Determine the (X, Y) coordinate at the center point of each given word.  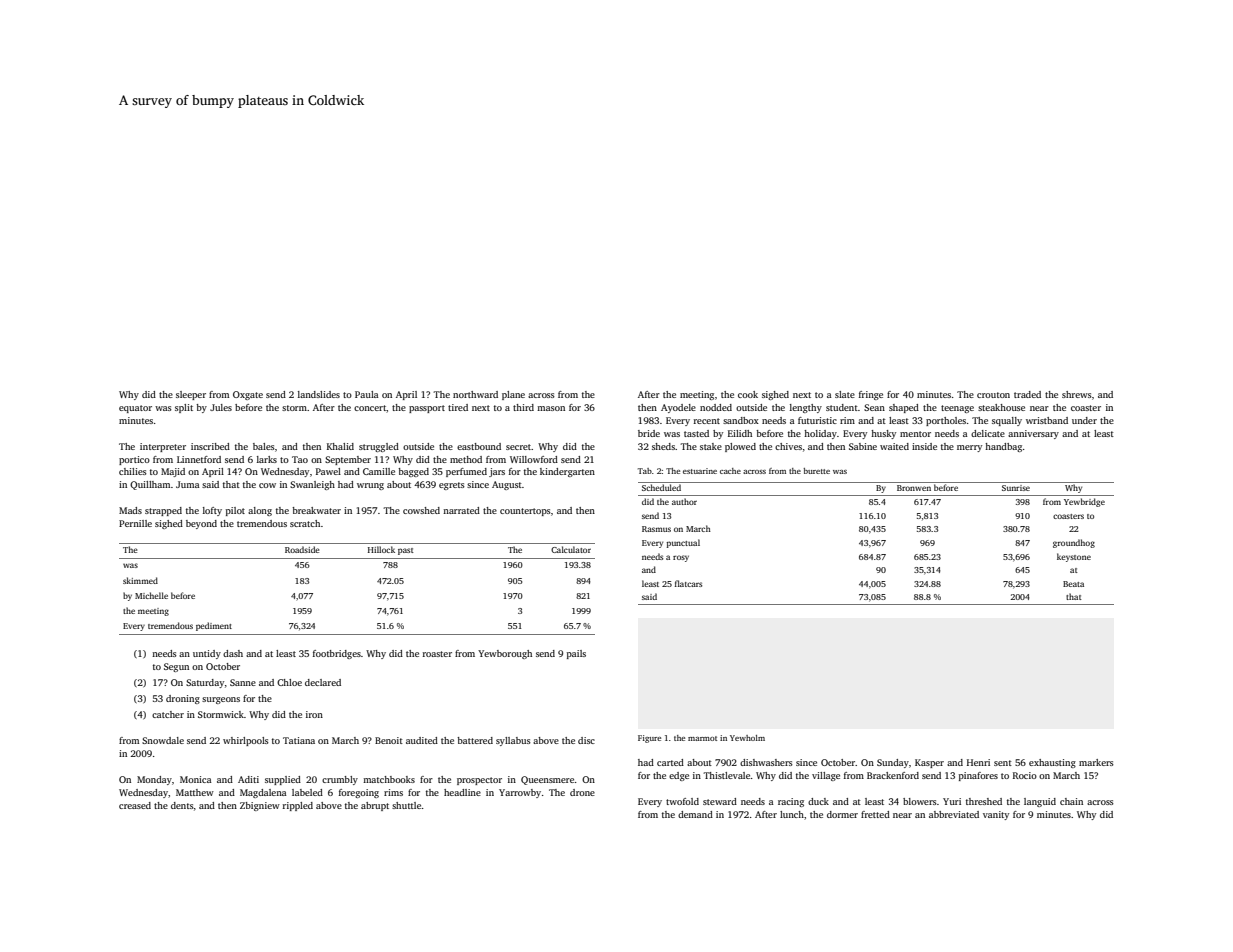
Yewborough (505, 654)
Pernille (135, 523)
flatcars (688, 583)
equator (135, 409)
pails (576, 654)
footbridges (337, 654)
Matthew (195, 792)
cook (748, 394)
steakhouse (1001, 407)
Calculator (571, 549)
